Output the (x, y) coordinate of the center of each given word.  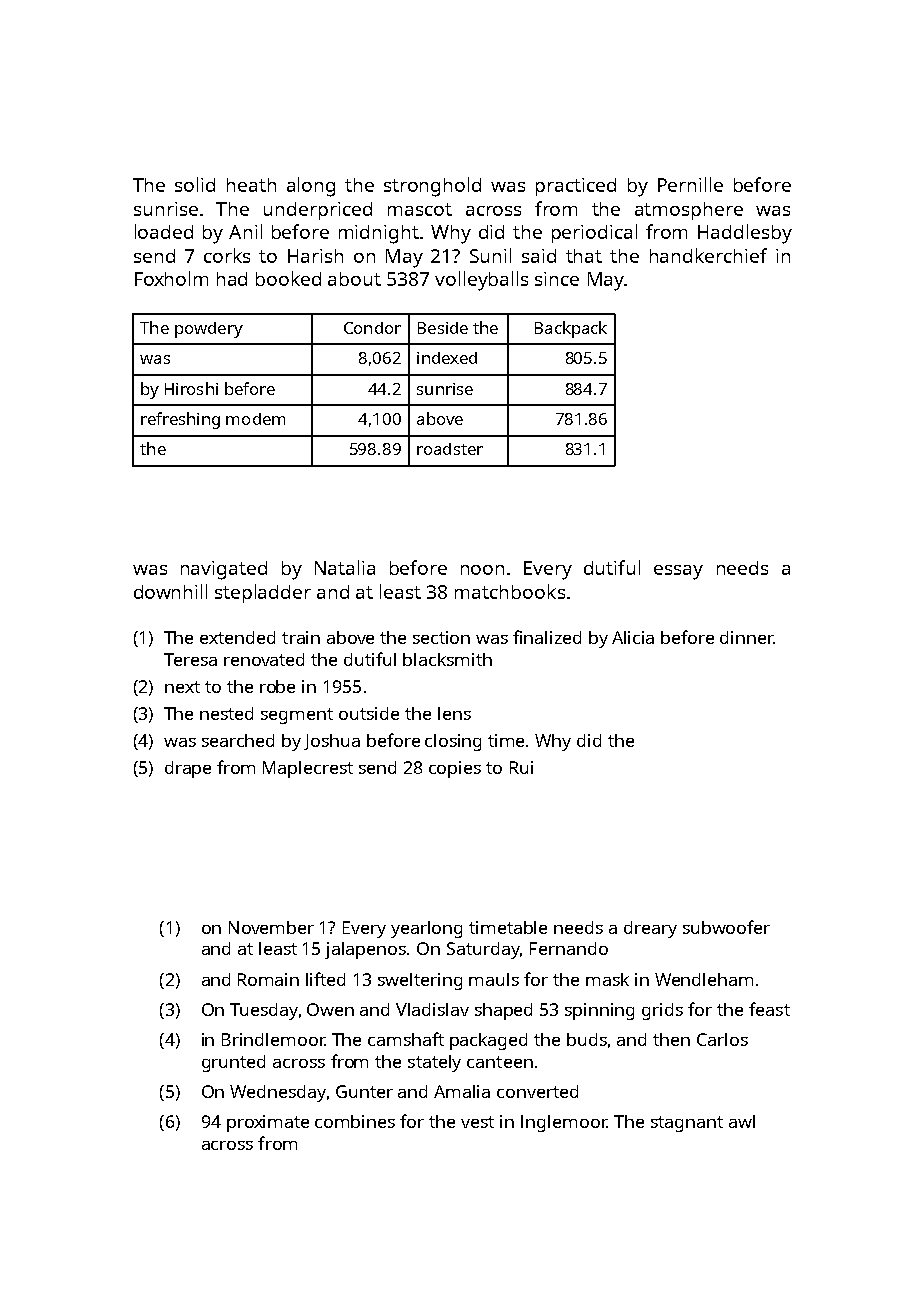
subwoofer (726, 927)
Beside (443, 328)
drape (188, 769)
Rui (521, 767)
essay (678, 572)
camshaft (406, 1039)
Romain (268, 979)
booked (288, 278)
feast (769, 1009)
